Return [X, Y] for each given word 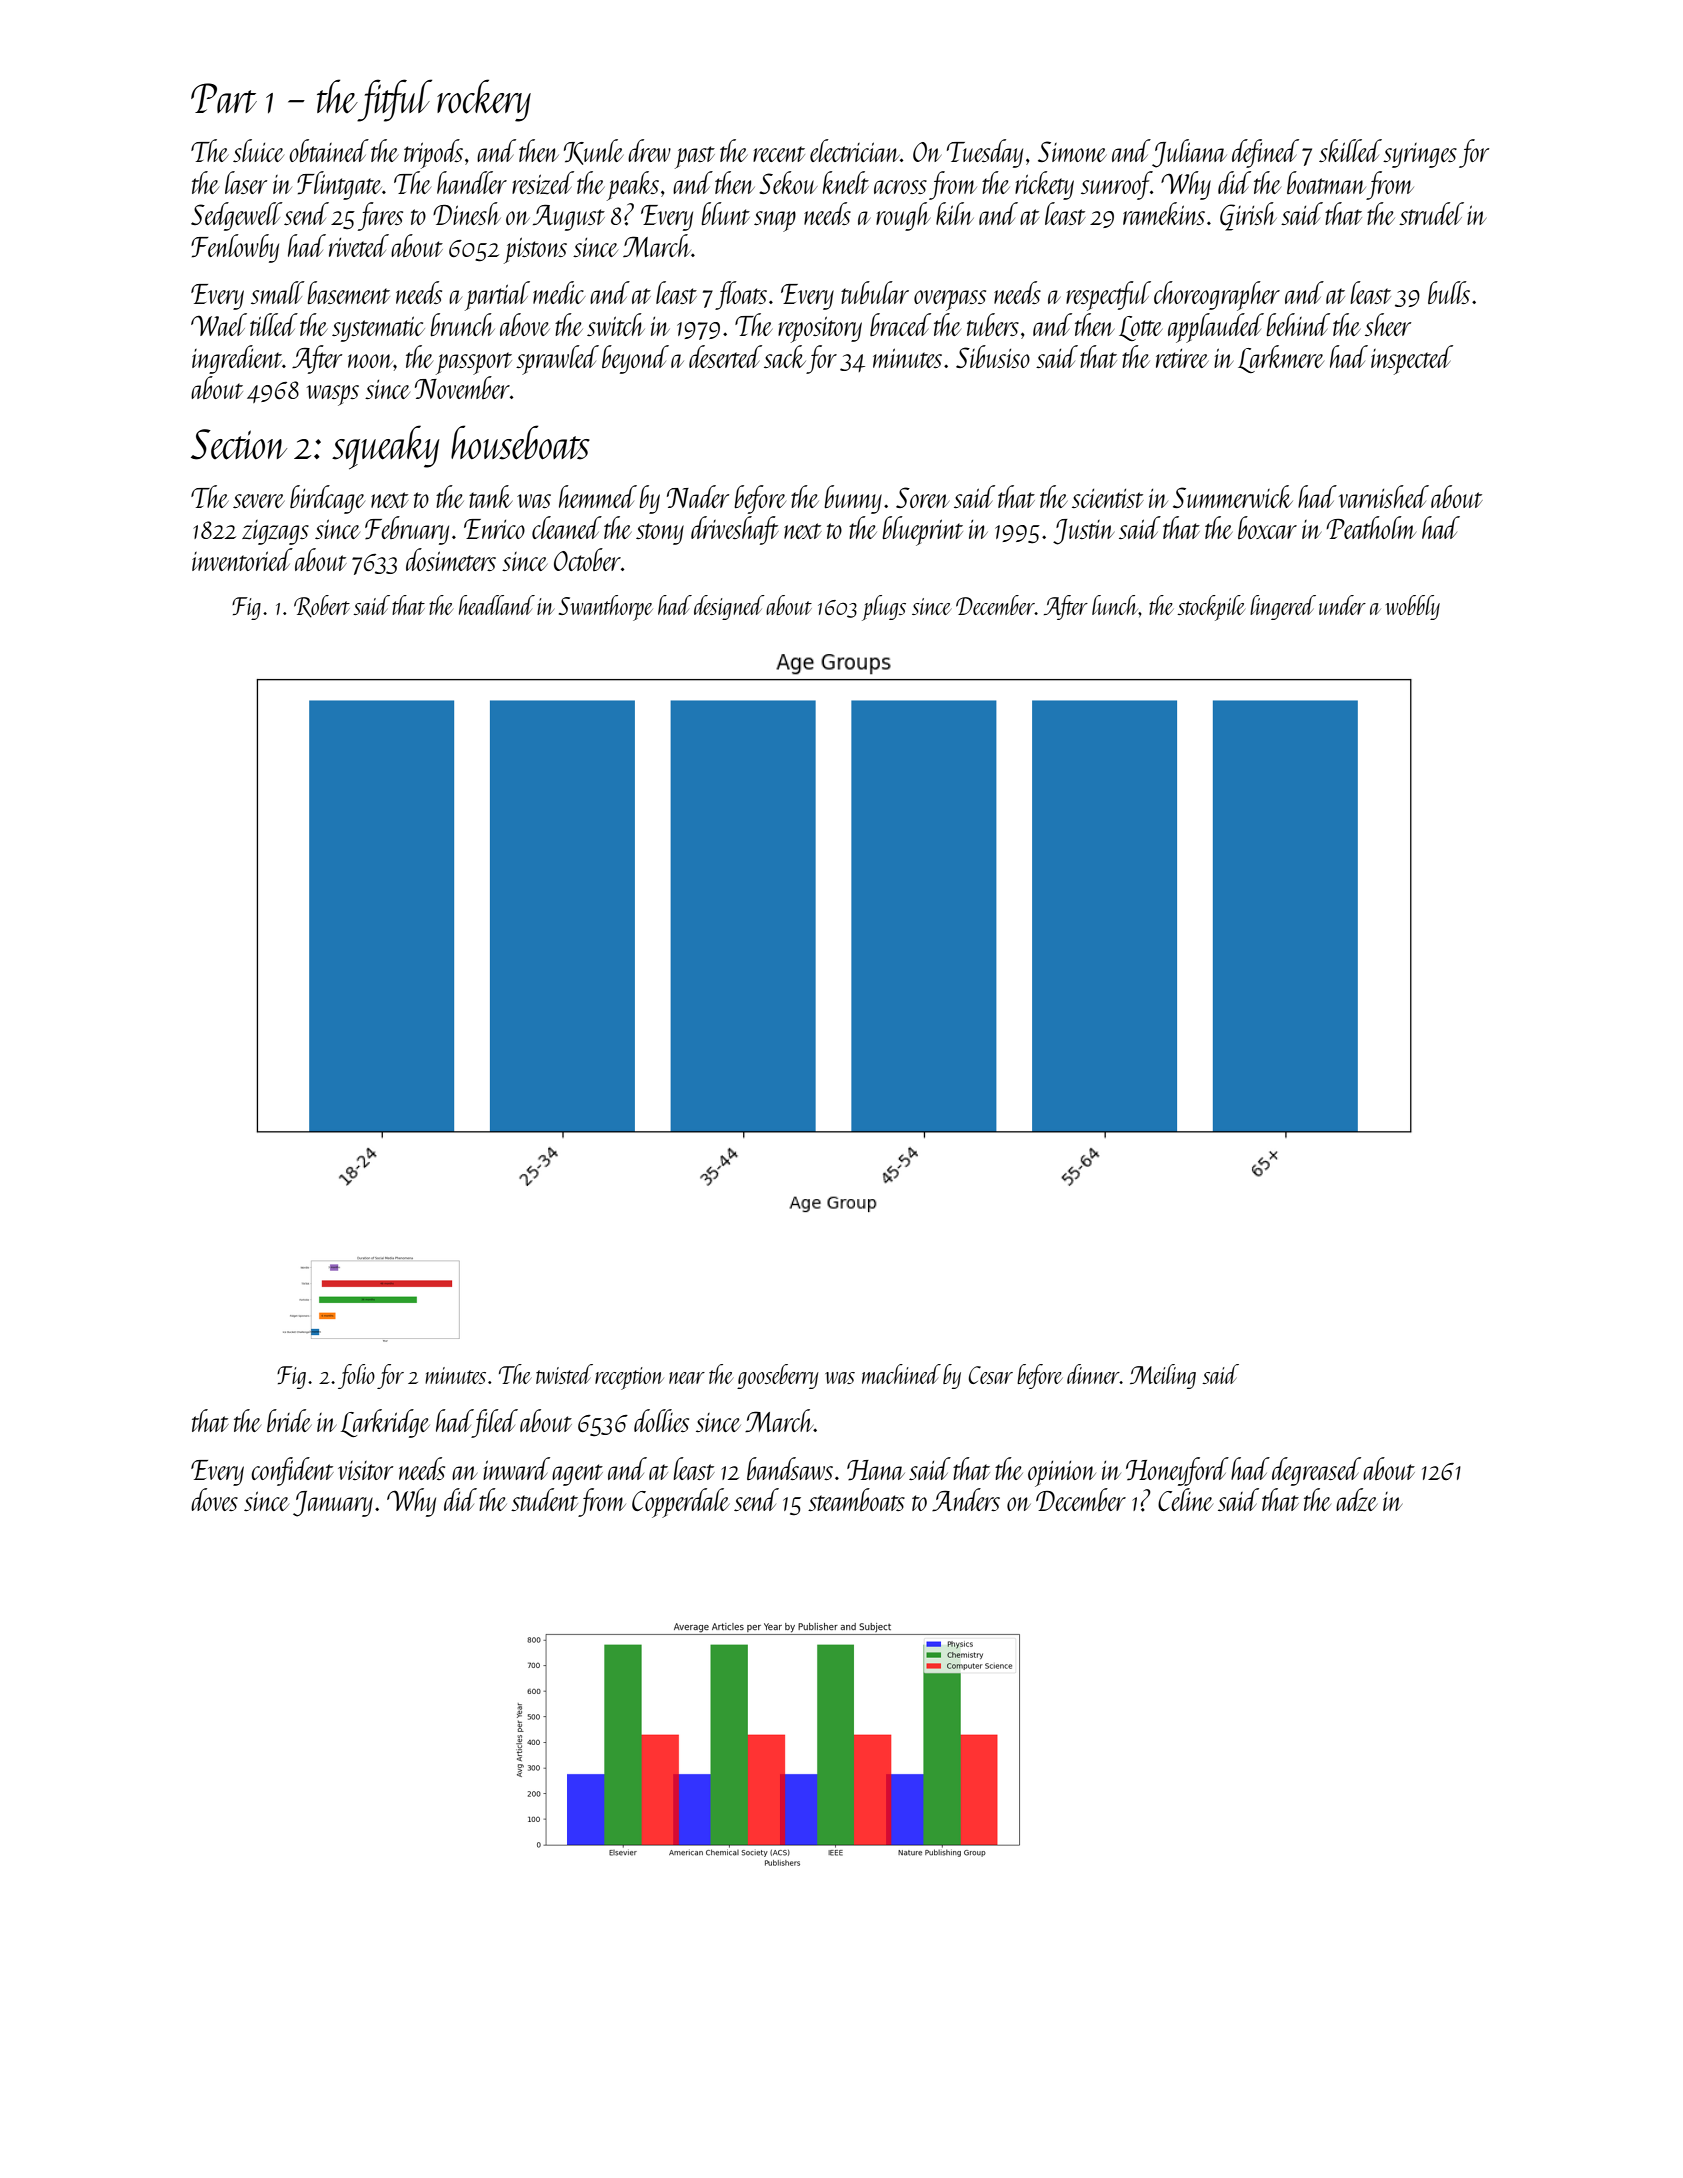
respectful [1108, 296]
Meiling [1163, 1376]
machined [901, 1374]
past [695, 157]
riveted [359, 245]
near [687, 1378]
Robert [322, 606]
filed [495, 1423]
